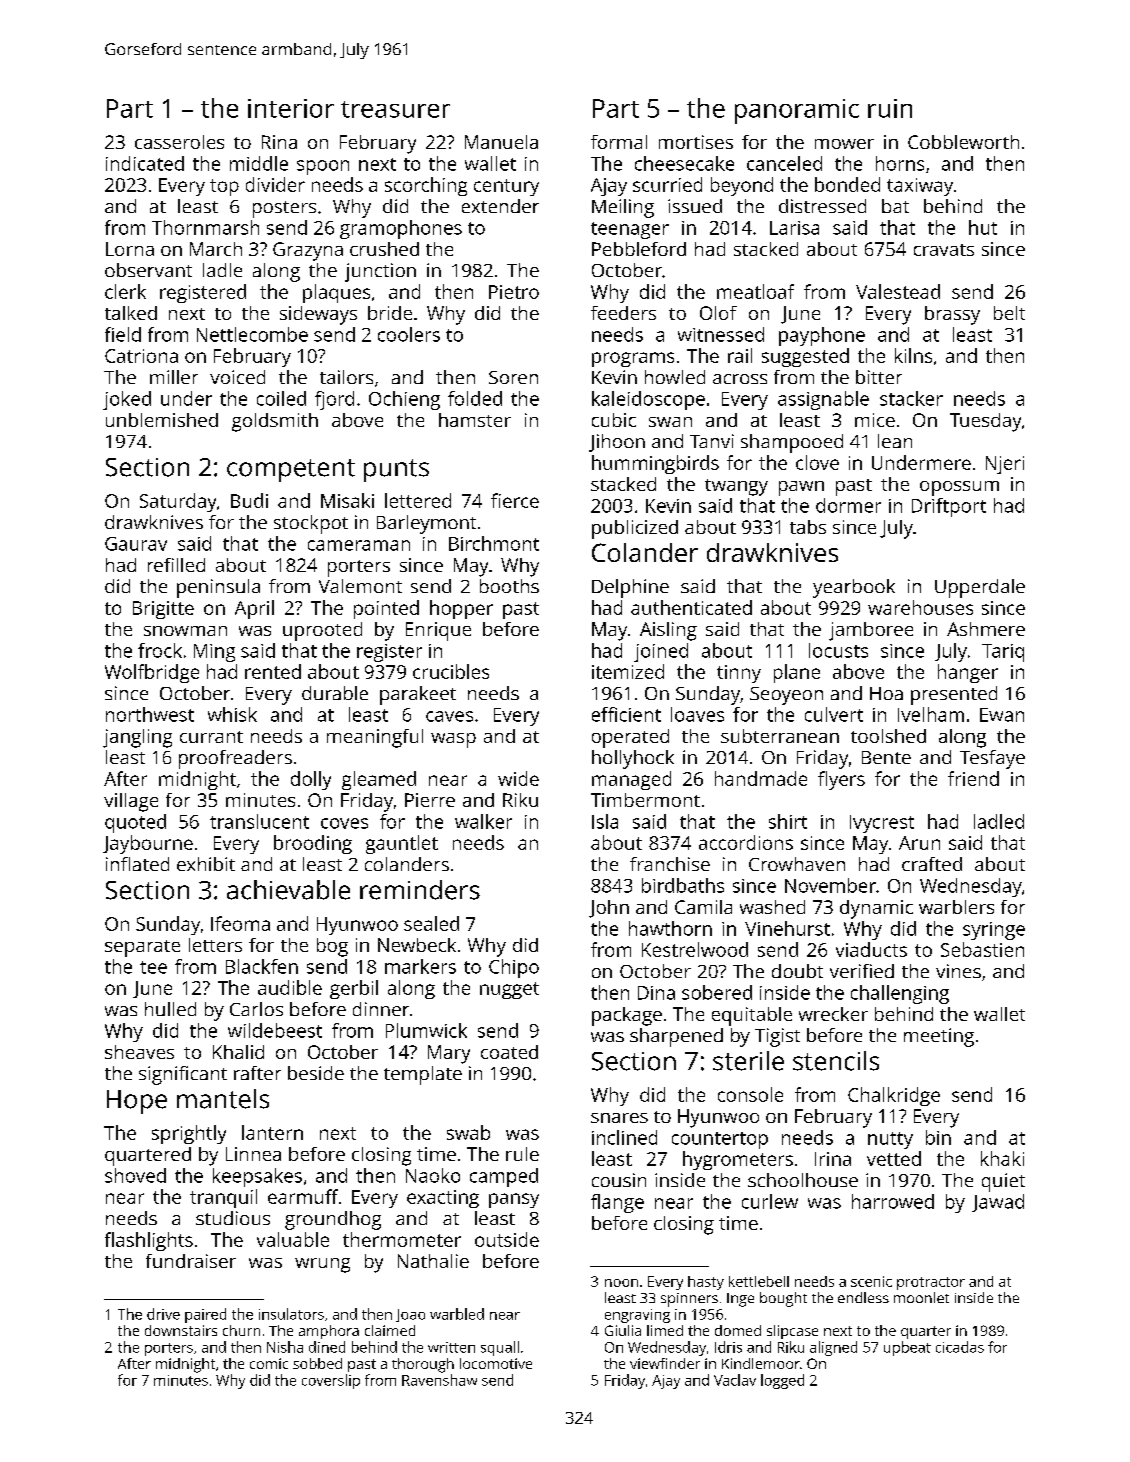 This screenshot has width=1130, height=1462. Describe the element at coordinates (661, 652) in the screenshot. I see `joined` at that location.
